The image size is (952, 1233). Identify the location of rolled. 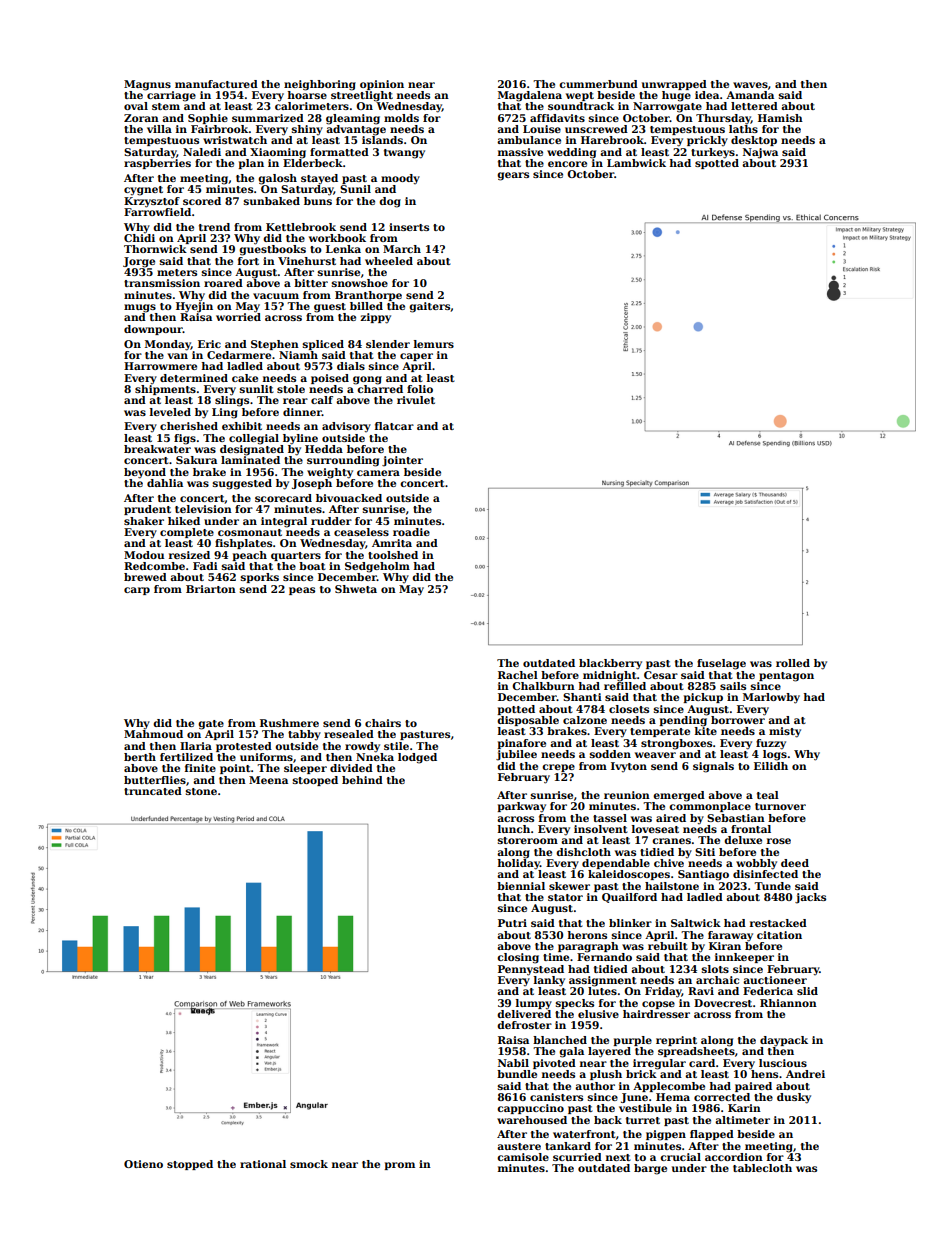
(793, 663).
